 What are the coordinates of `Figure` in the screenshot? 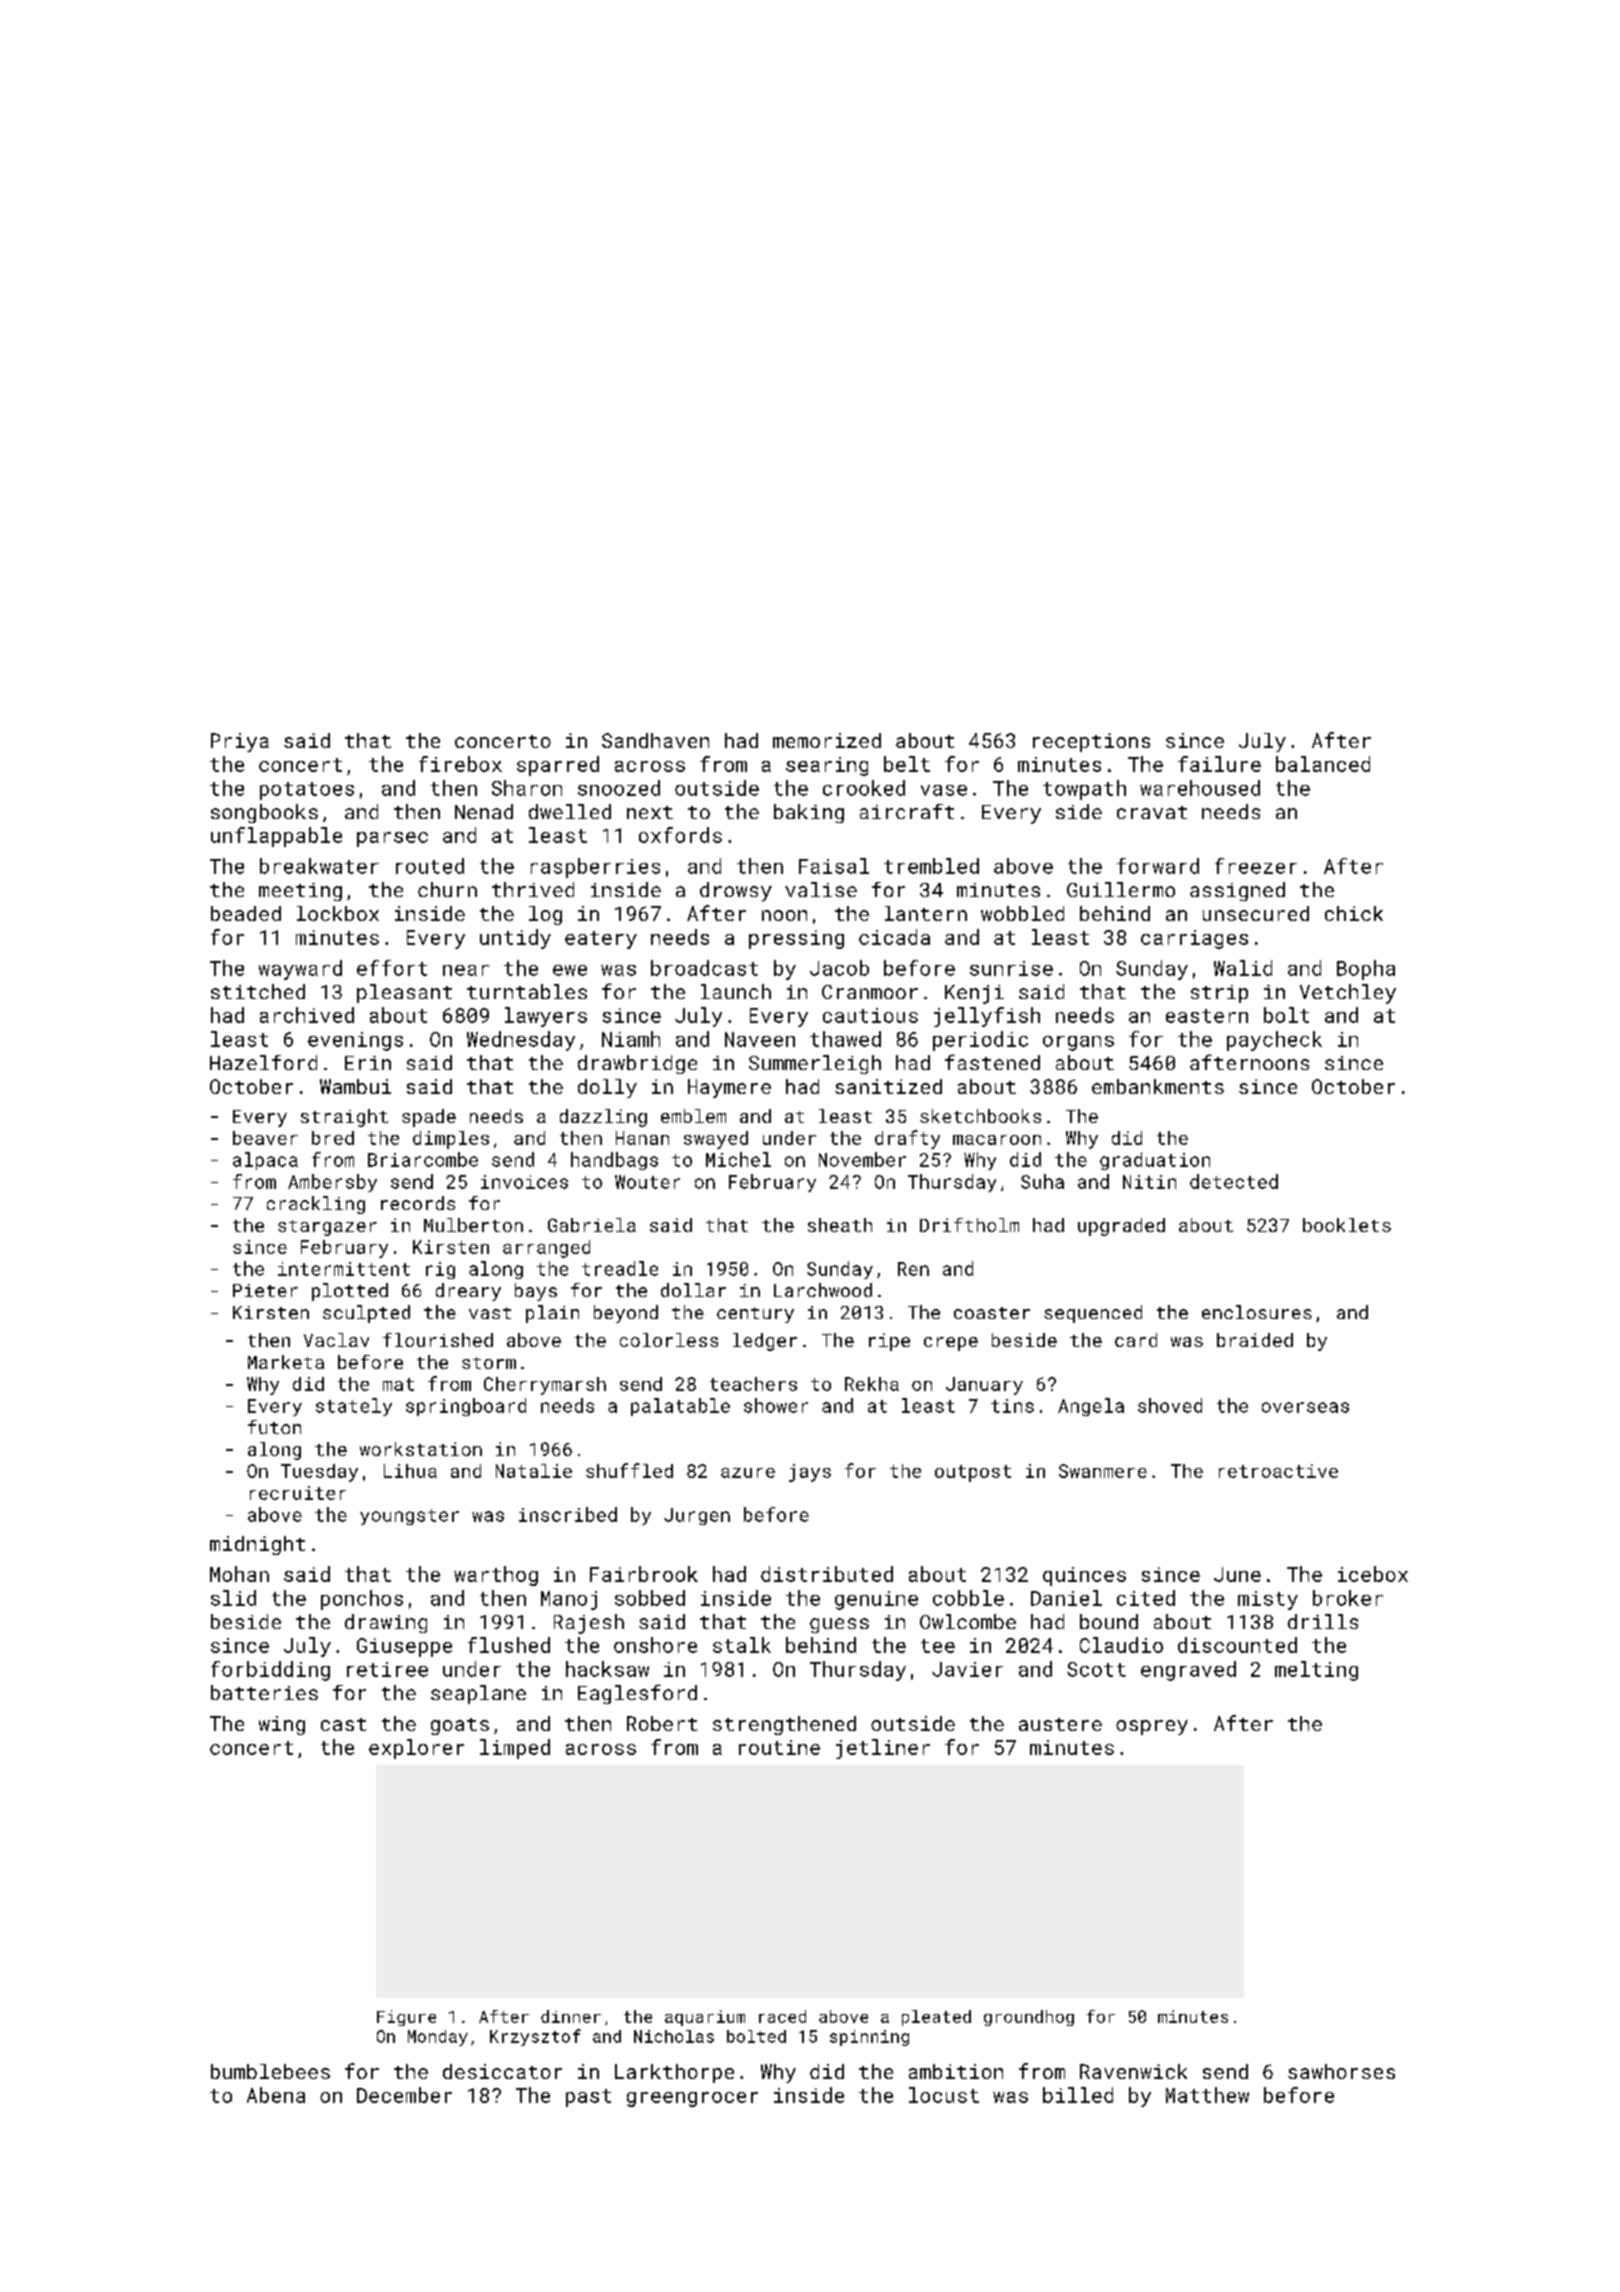 It's located at (406, 2018).
